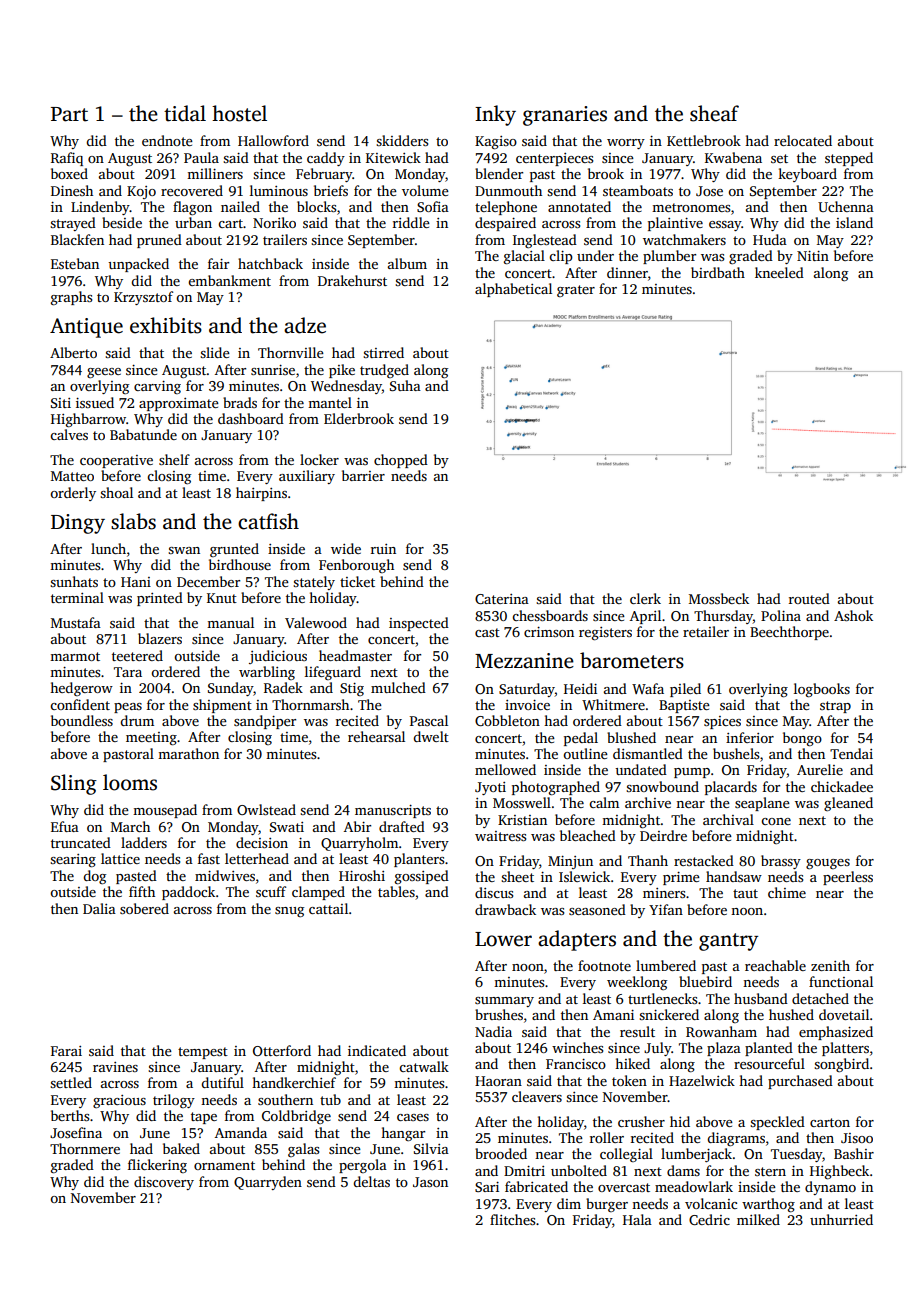 The width and height of the screenshot is (924, 1308). What do you see at coordinates (645, 598) in the screenshot?
I see `clerk` at bounding box center [645, 598].
